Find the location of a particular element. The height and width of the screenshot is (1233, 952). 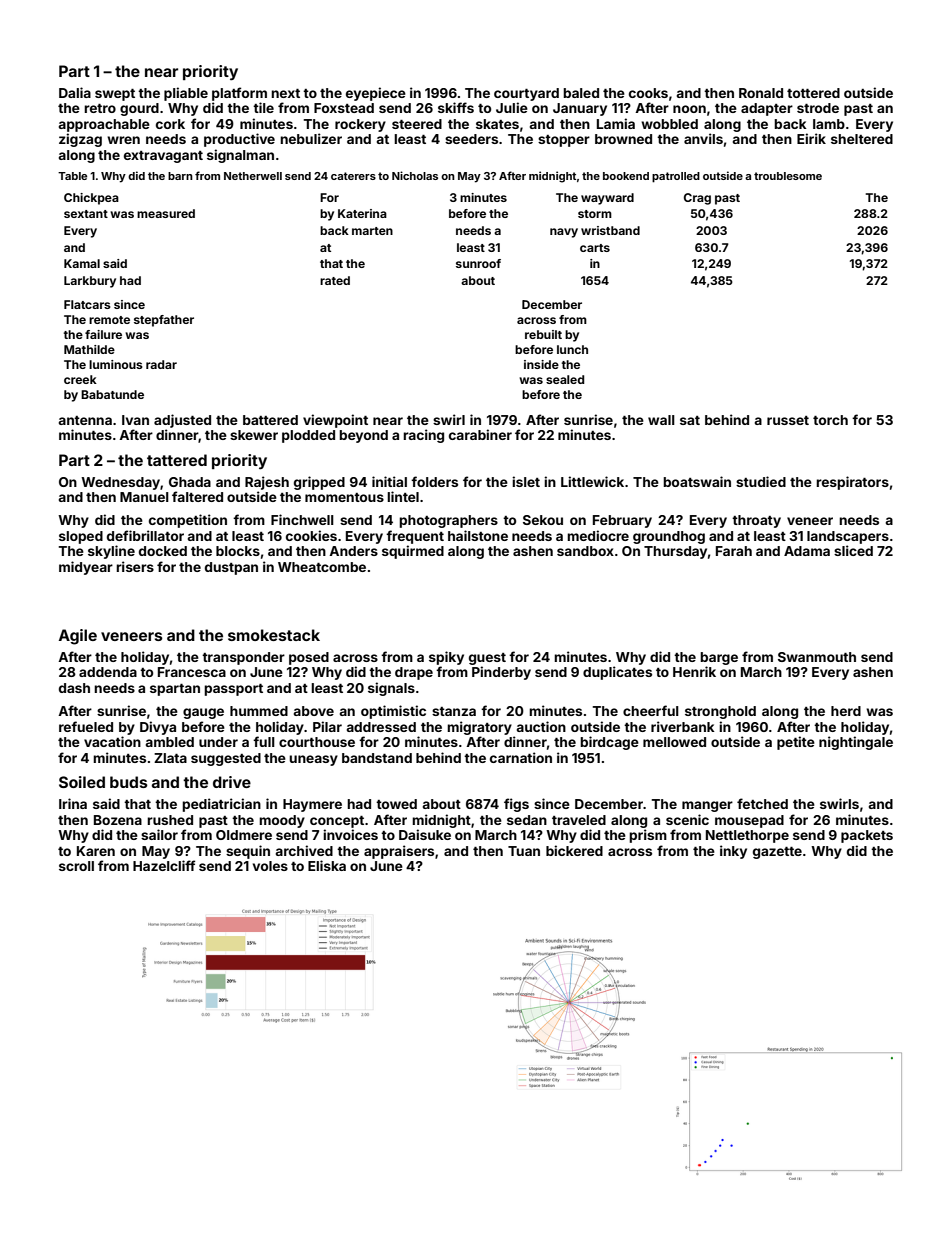

rushed is located at coordinates (170, 820).
